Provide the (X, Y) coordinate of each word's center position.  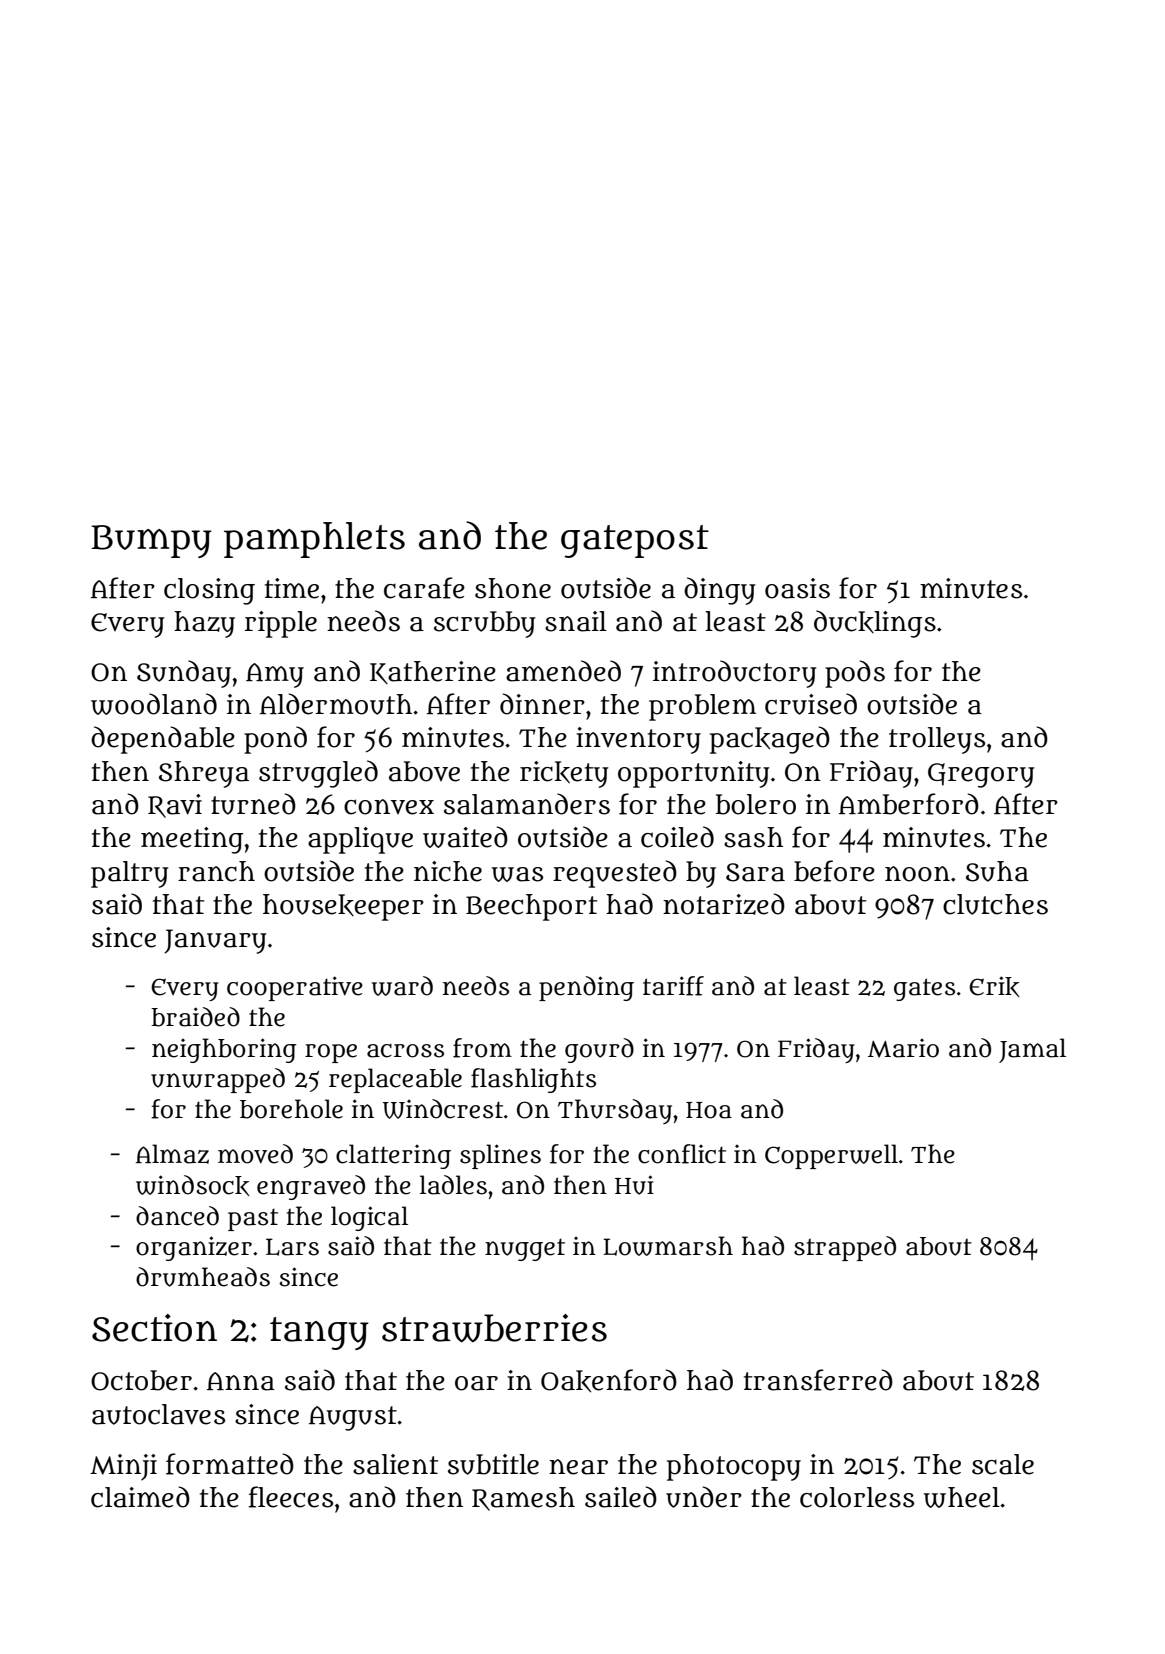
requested (615, 874)
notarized (724, 904)
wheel (962, 1497)
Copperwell (831, 1156)
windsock (193, 1185)
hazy (204, 624)
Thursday (615, 1111)
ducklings (875, 624)
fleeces (290, 1497)
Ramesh (523, 1499)
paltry (129, 874)
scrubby (484, 624)
